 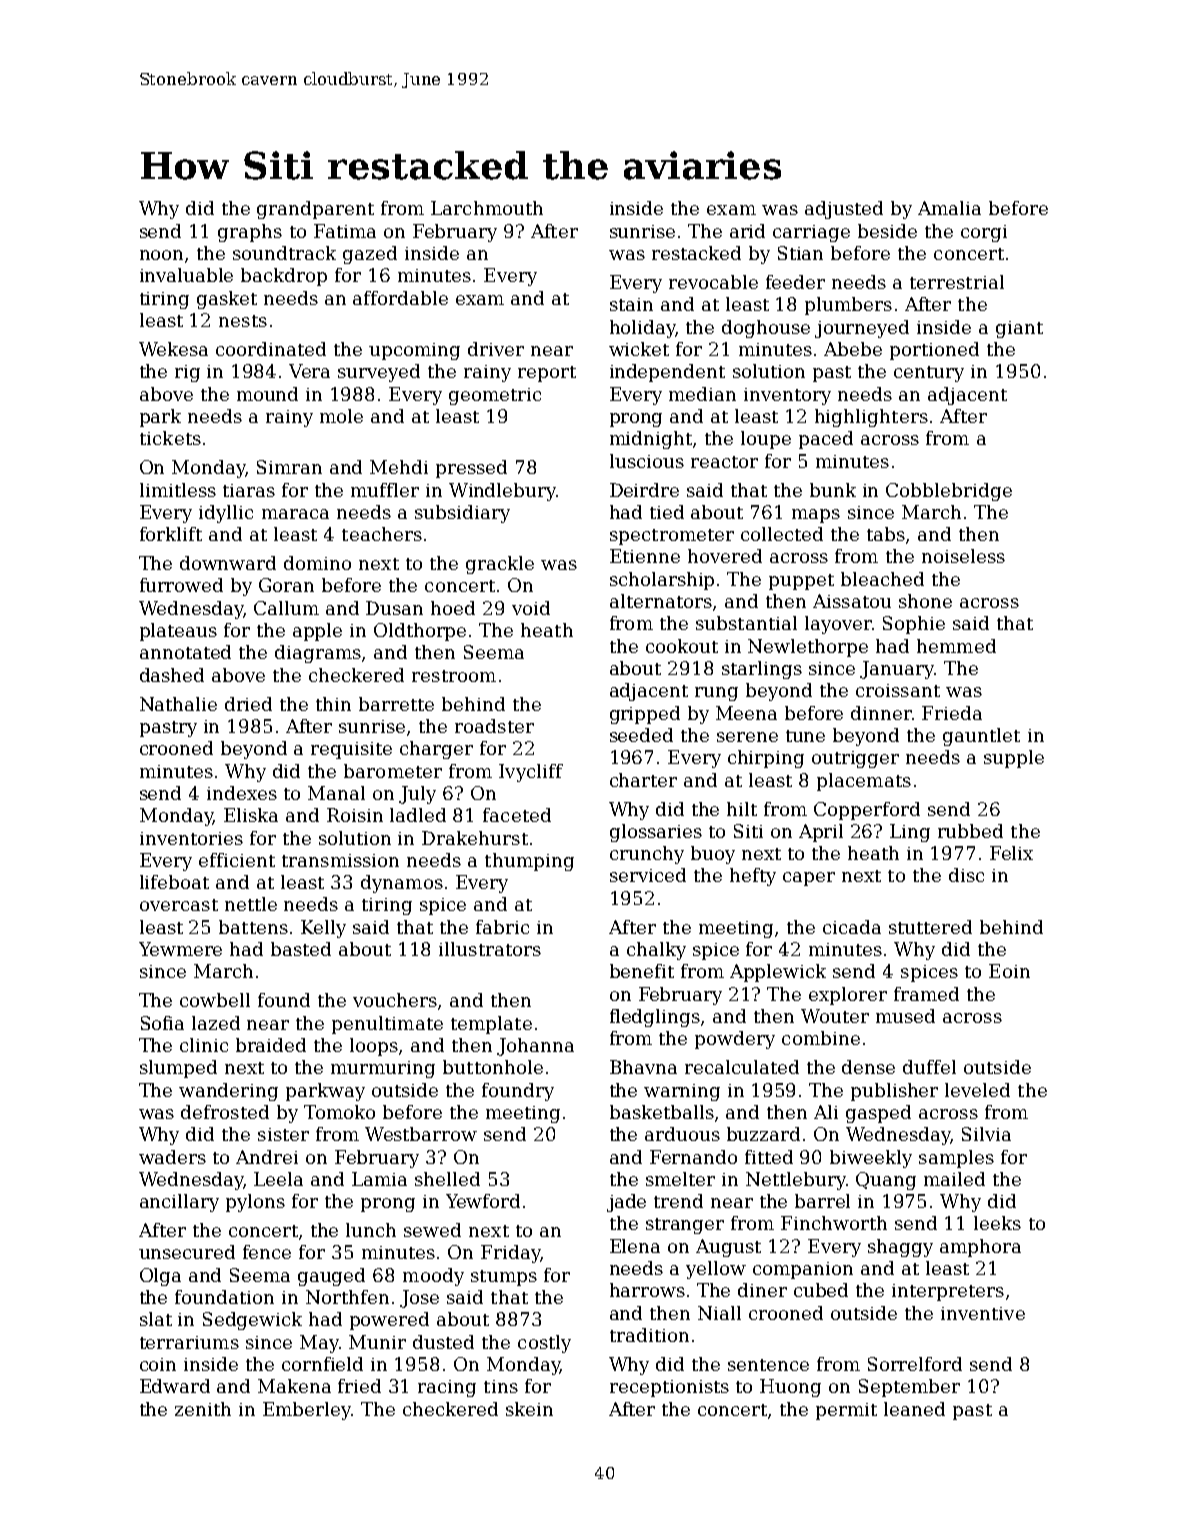 I want to click on graphs, so click(x=250, y=233).
